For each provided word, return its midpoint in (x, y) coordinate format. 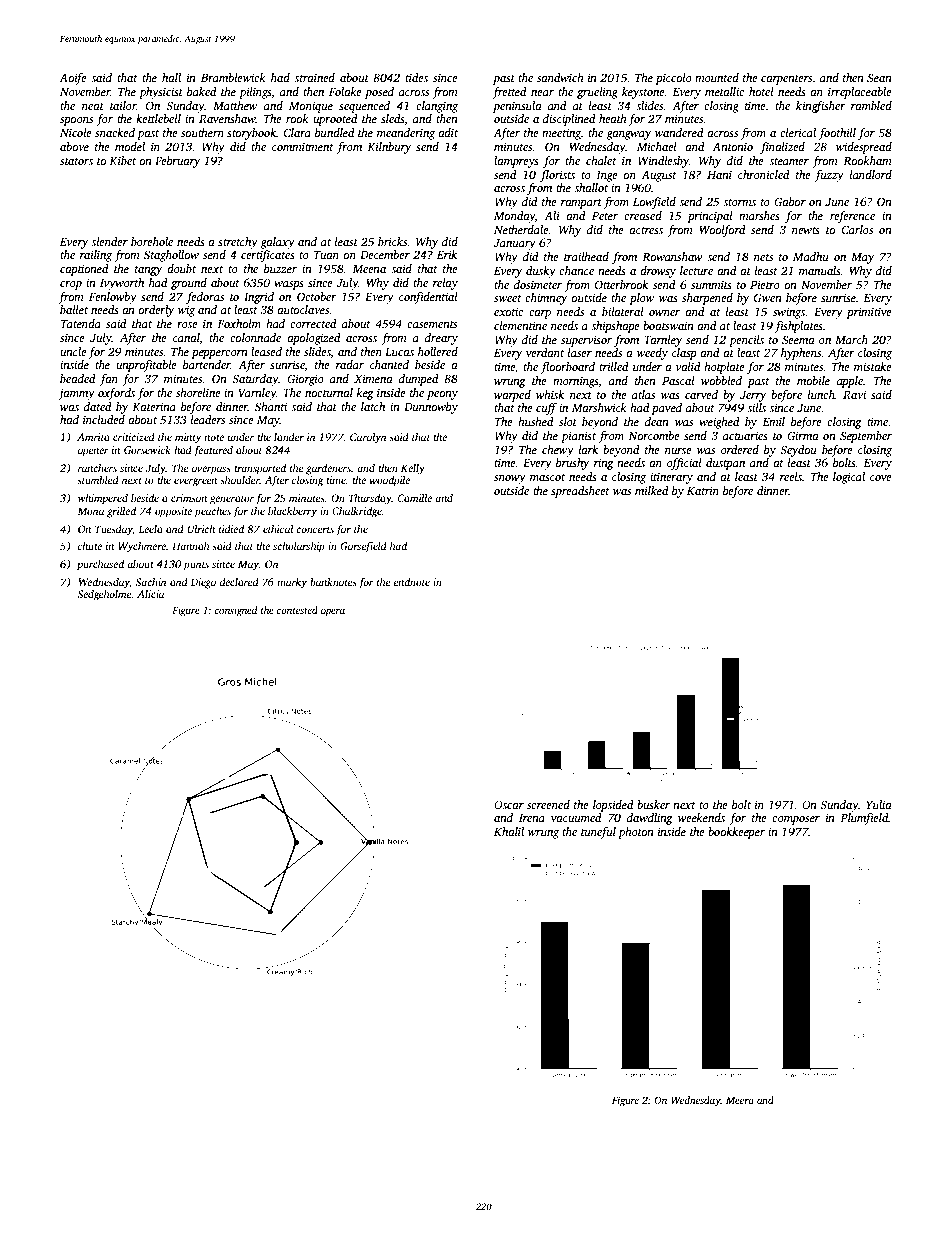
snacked (115, 132)
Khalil (509, 831)
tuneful (598, 833)
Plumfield (864, 819)
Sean (879, 77)
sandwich (560, 77)
